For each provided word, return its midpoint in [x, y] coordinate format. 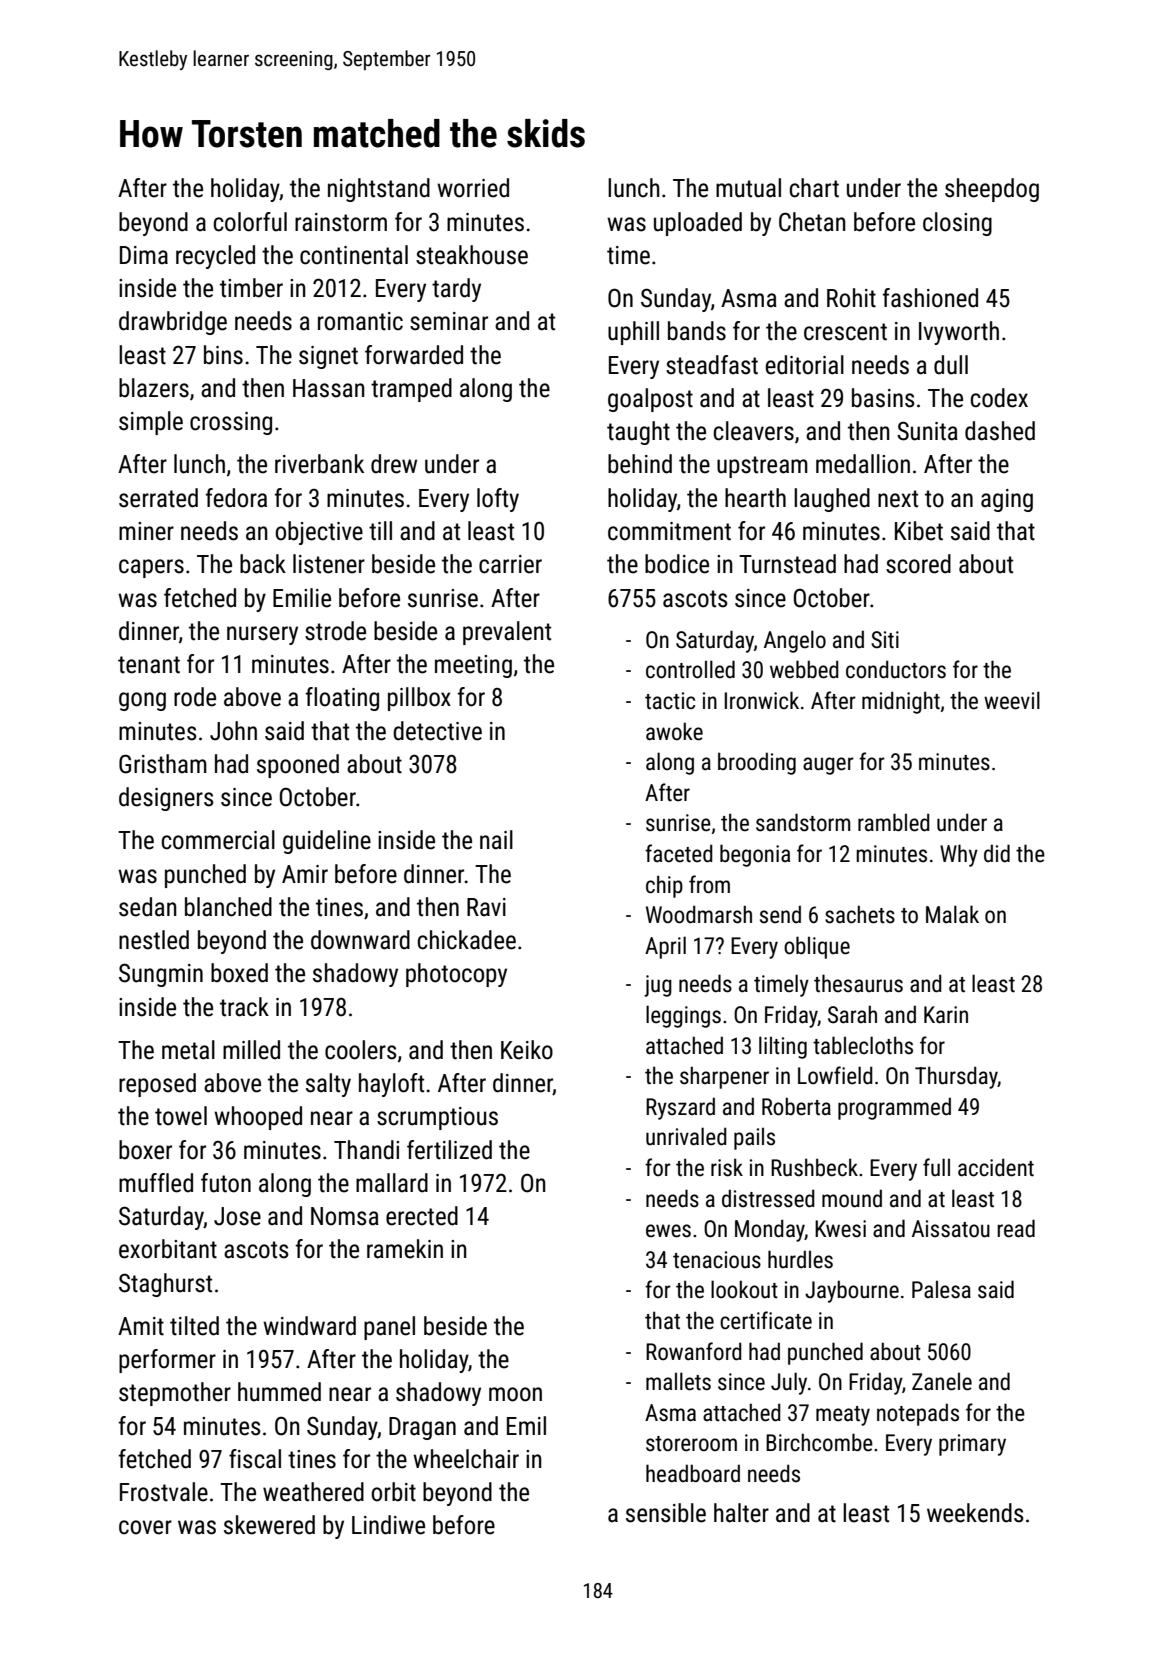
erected [422, 1216]
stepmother [175, 1394]
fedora [236, 498]
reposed [157, 1085]
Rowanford [694, 1351]
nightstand [379, 190]
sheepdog [992, 190]
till [380, 531]
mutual [748, 188]
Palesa [941, 1289]
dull [951, 365]
